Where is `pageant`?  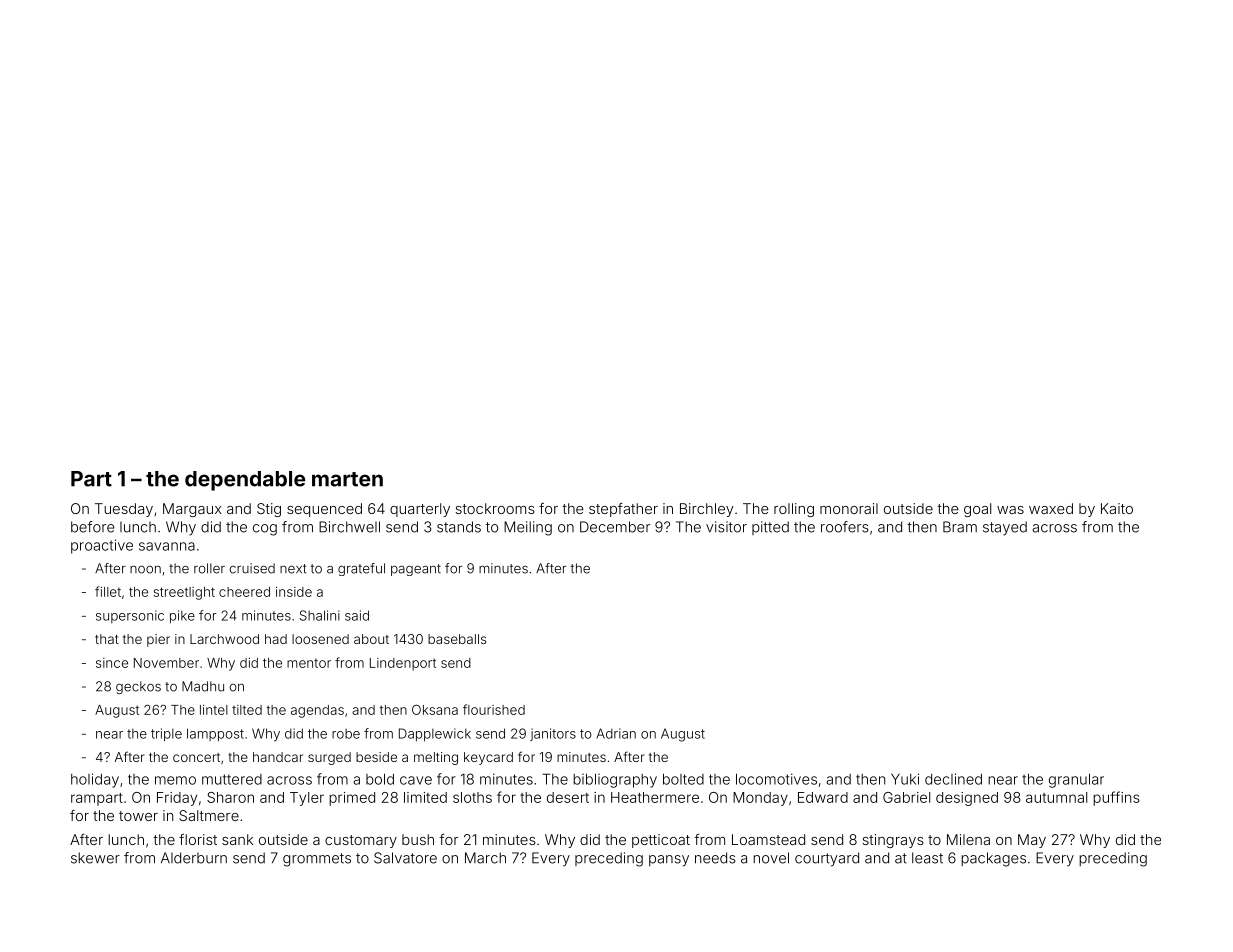
pageant is located at coordinates (416, 570).
